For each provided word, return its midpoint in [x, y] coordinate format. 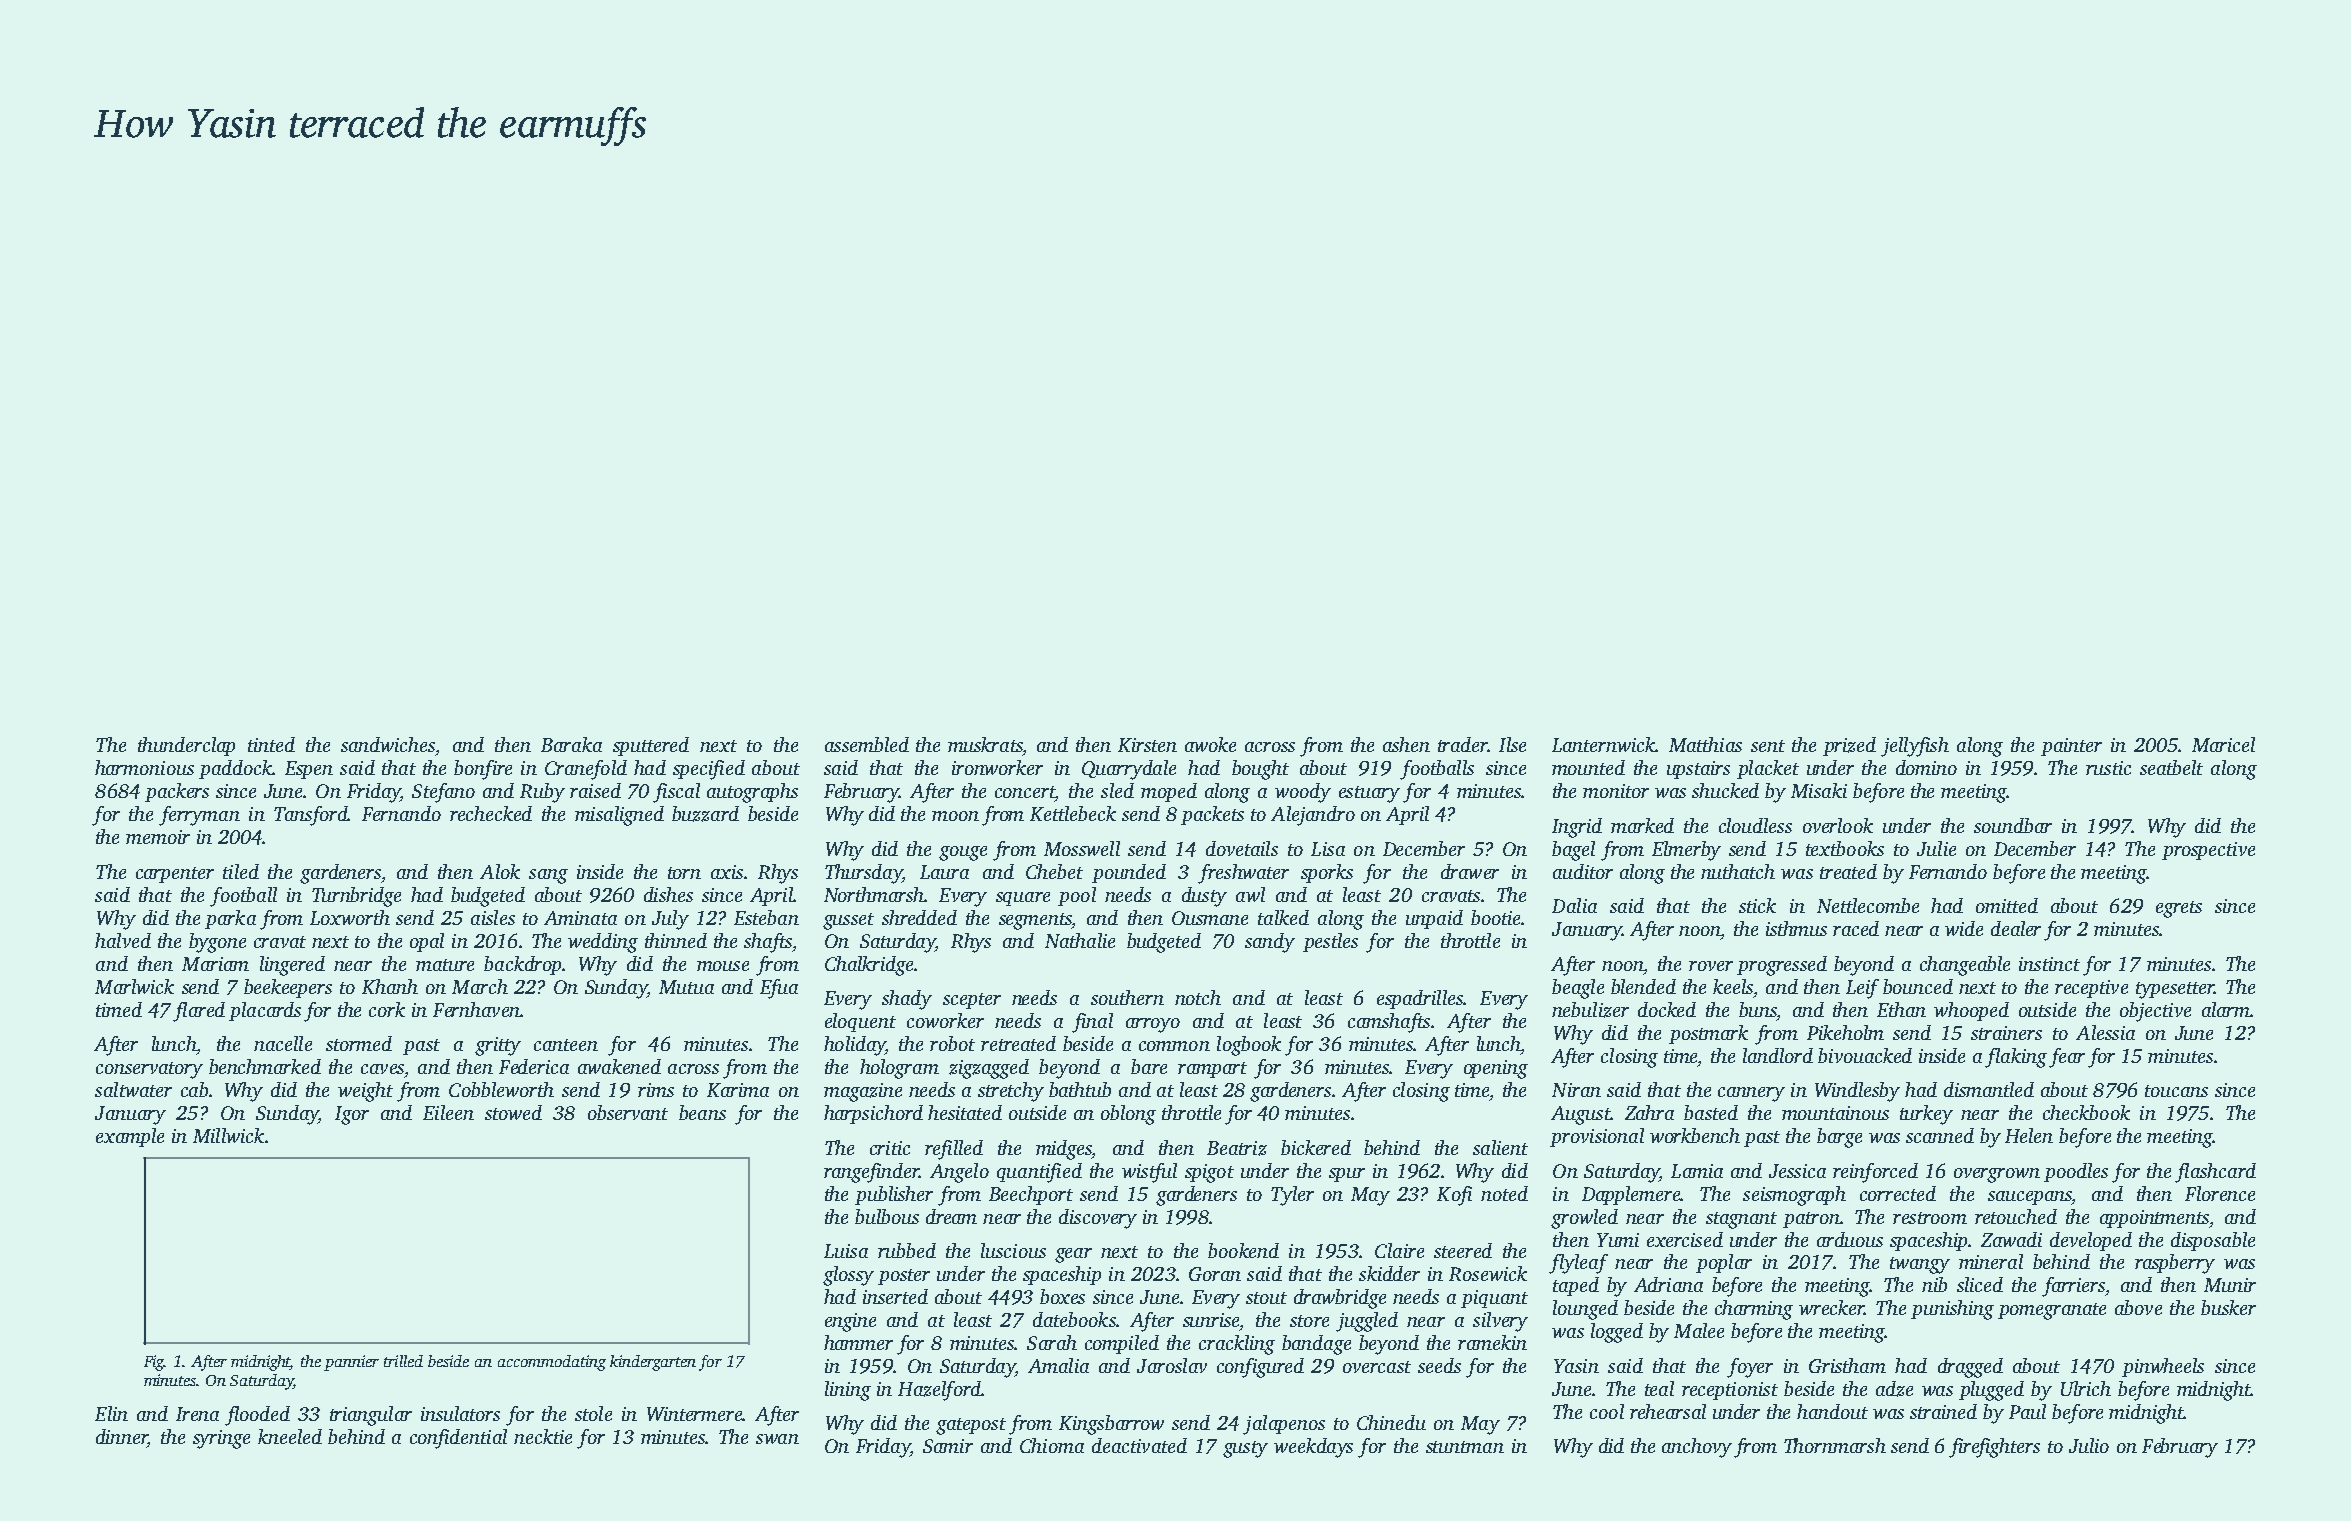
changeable [1965, 966]
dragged [1970, 1368]
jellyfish [1915, 747]
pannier [351, 1363]
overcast [1377, 1367]
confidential [458, 1439]
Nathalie [1080, 940]
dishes [668, 894]
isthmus [1796, 928]
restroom [1930, 1218]
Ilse [1512, 744]
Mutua [686, 987]
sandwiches [388, 744]
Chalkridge [869, 966]
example [130, 1137]
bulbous [887, 1216]
